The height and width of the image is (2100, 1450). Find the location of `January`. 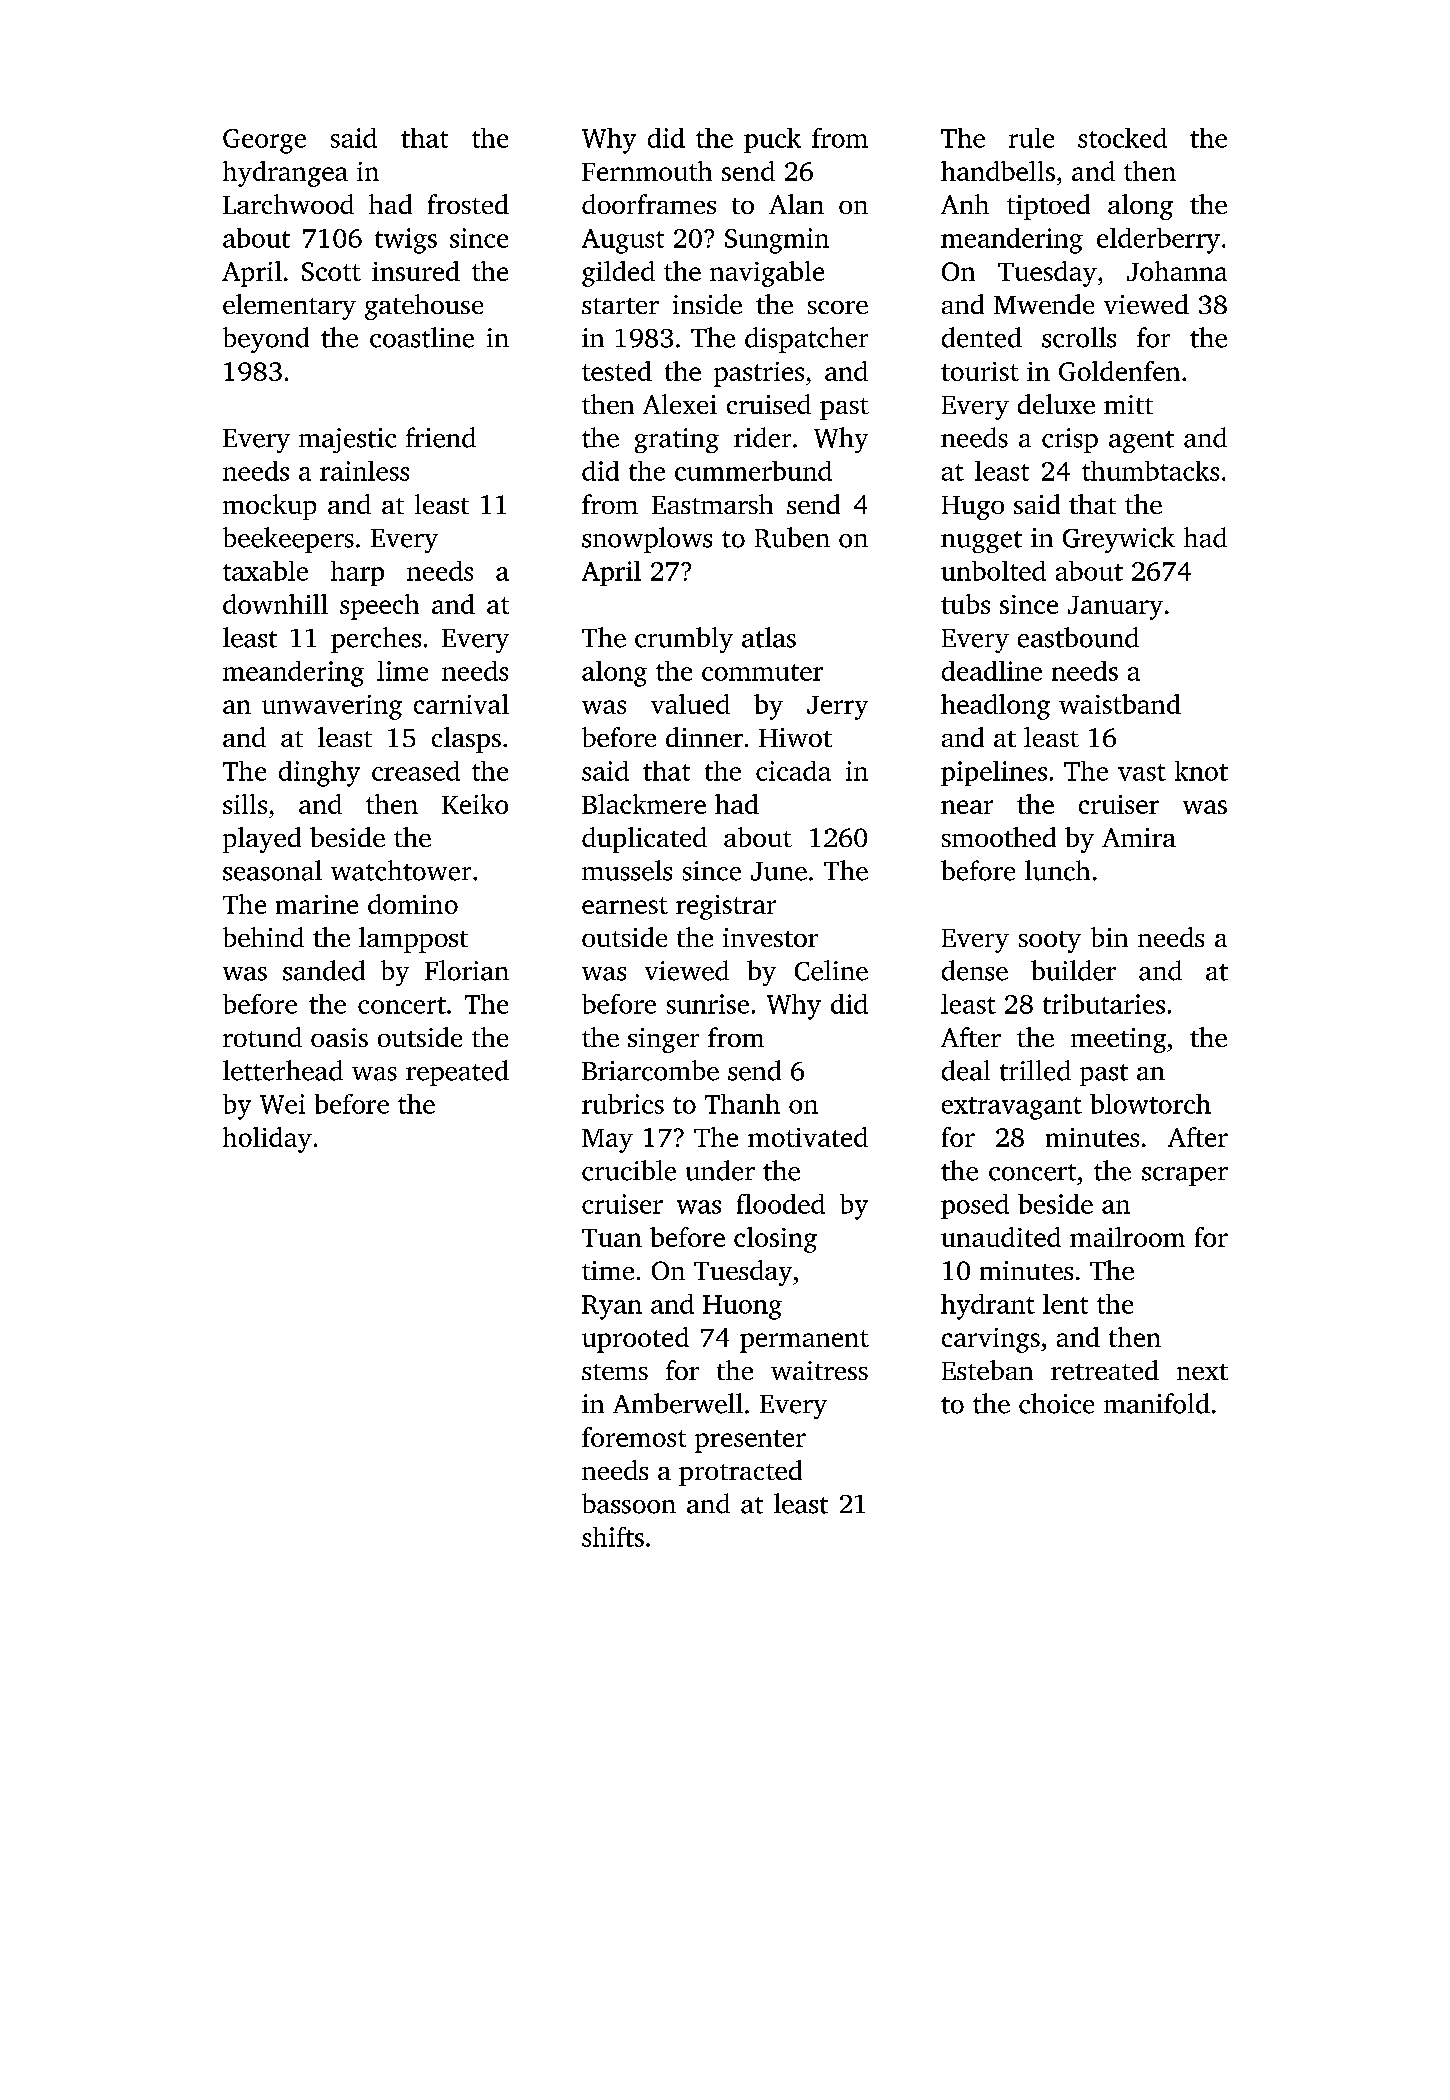

January is located at coordinates (1115, 608).
